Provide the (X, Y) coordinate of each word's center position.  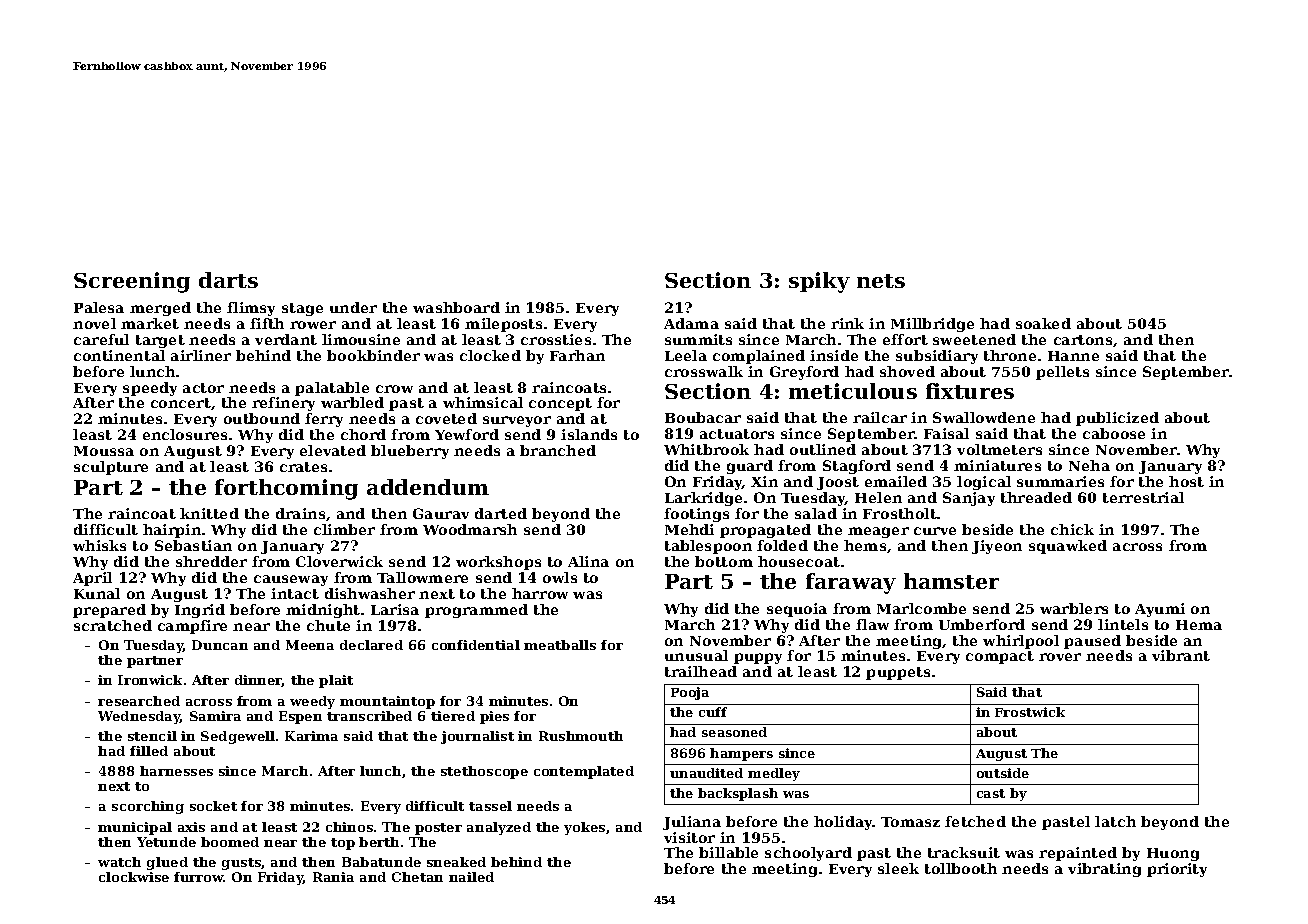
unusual (696, 655)
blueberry (410, 452)
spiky (819, 282)
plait (336, 681)
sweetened (974, 339)
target (160, 341)
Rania (333, 877)
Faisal (946, 433)
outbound (262, 418)
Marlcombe (921, 608)
